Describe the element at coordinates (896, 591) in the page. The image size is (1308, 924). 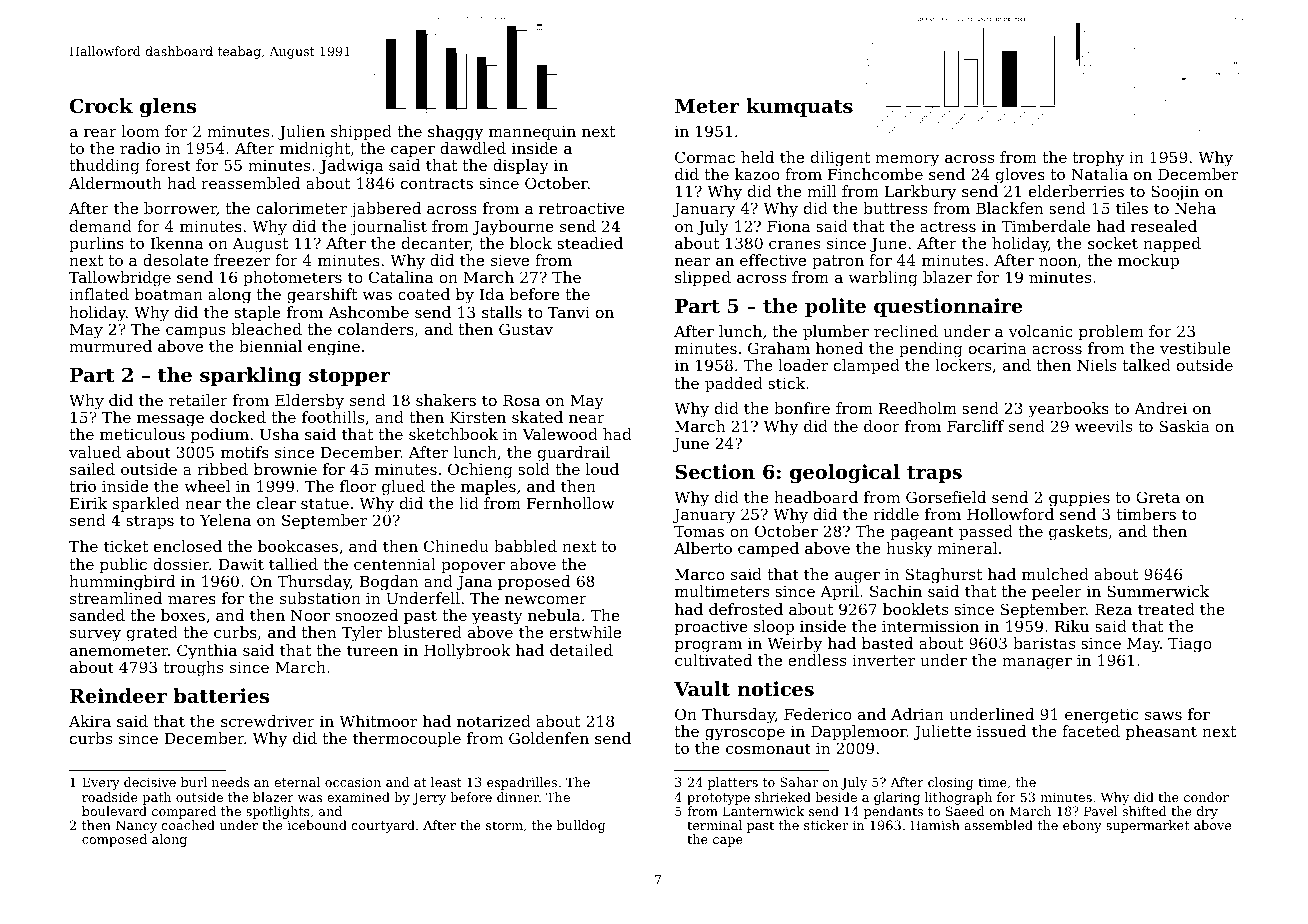
I see `Sachin` at that location.
